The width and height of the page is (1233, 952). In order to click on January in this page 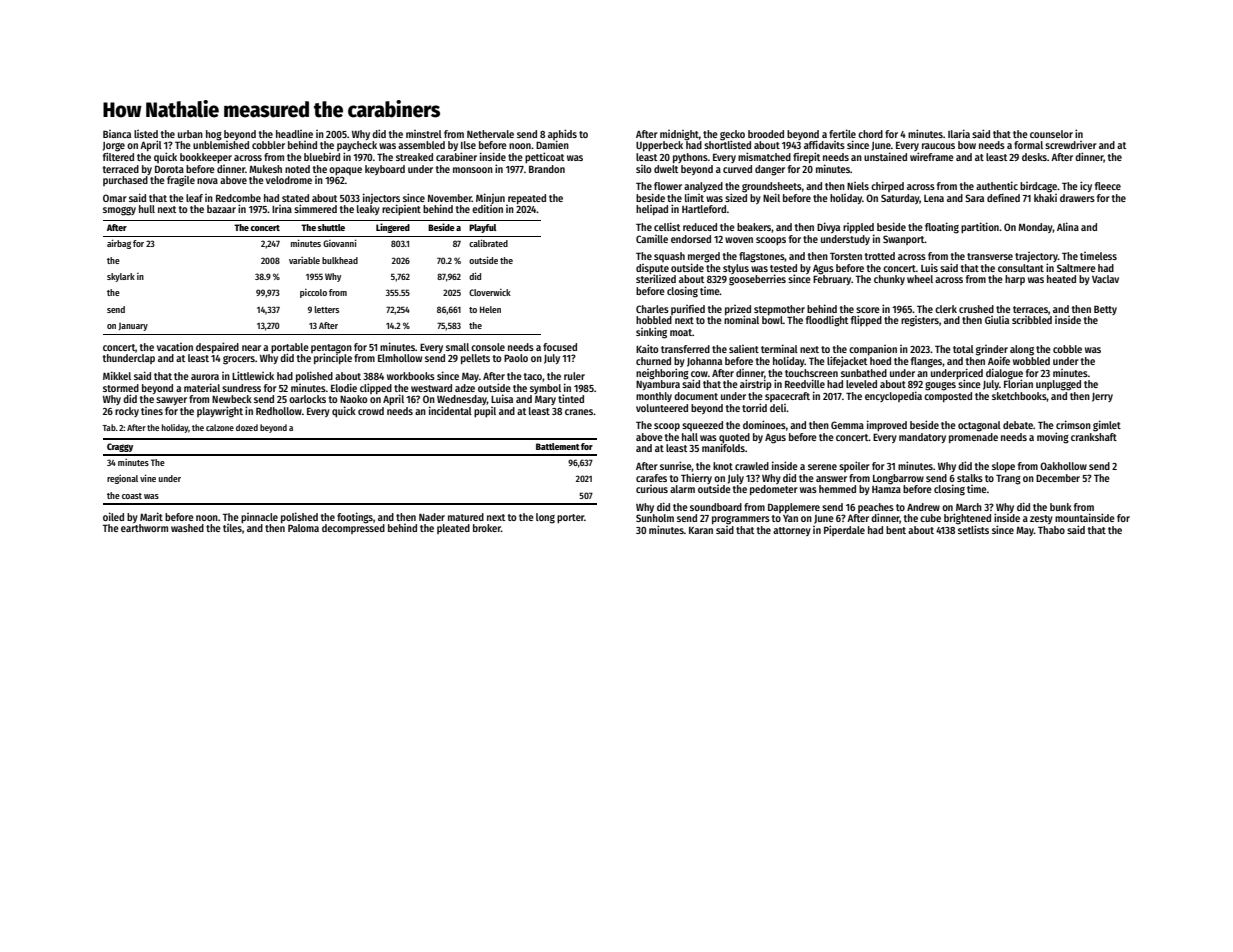, I will do `click(133, 326)`.
